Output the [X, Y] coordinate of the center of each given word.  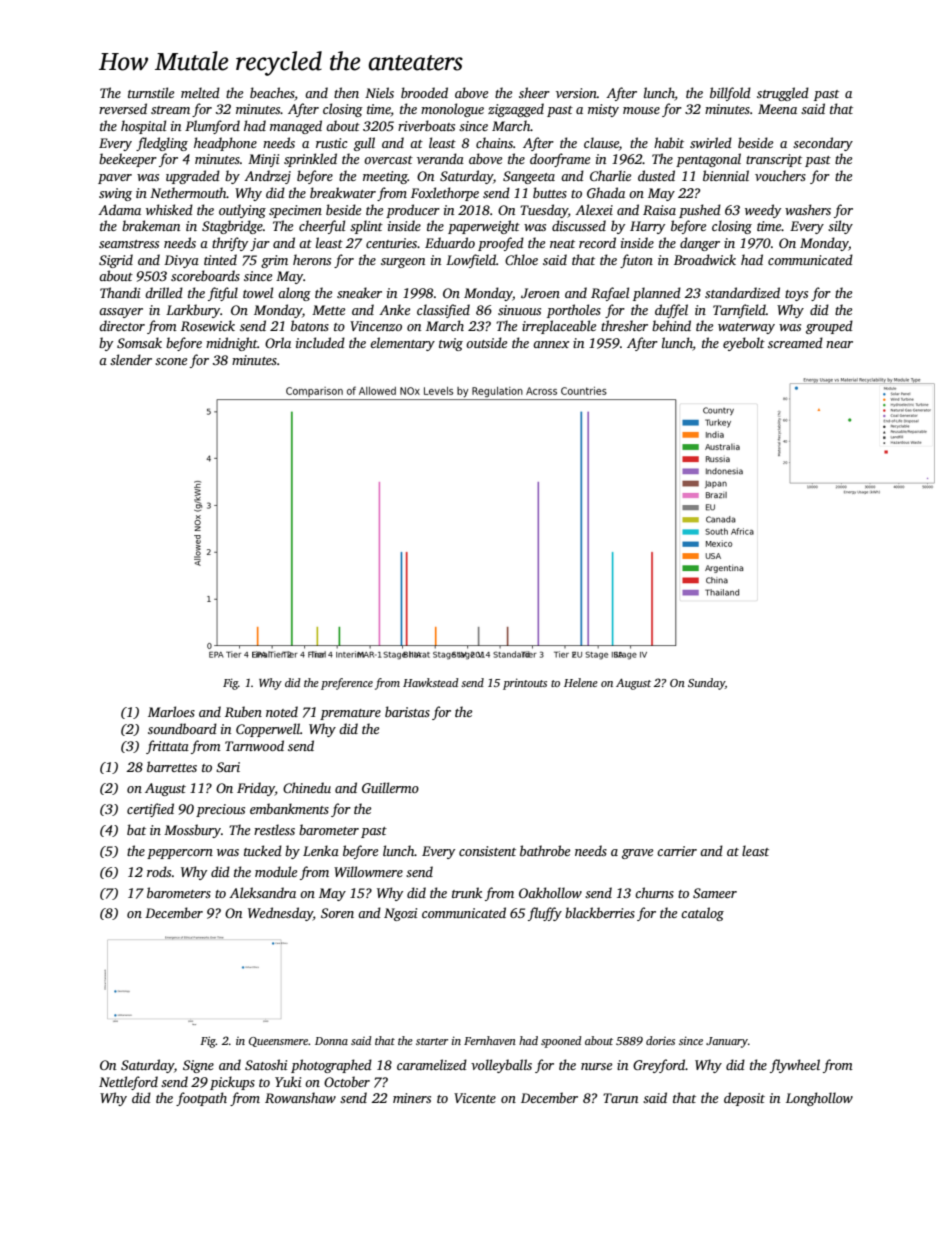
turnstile [151, 92]
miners [412, 1098]
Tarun [620, 1098]
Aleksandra [262, 892]
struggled [783, 94]
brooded [424, 92]
